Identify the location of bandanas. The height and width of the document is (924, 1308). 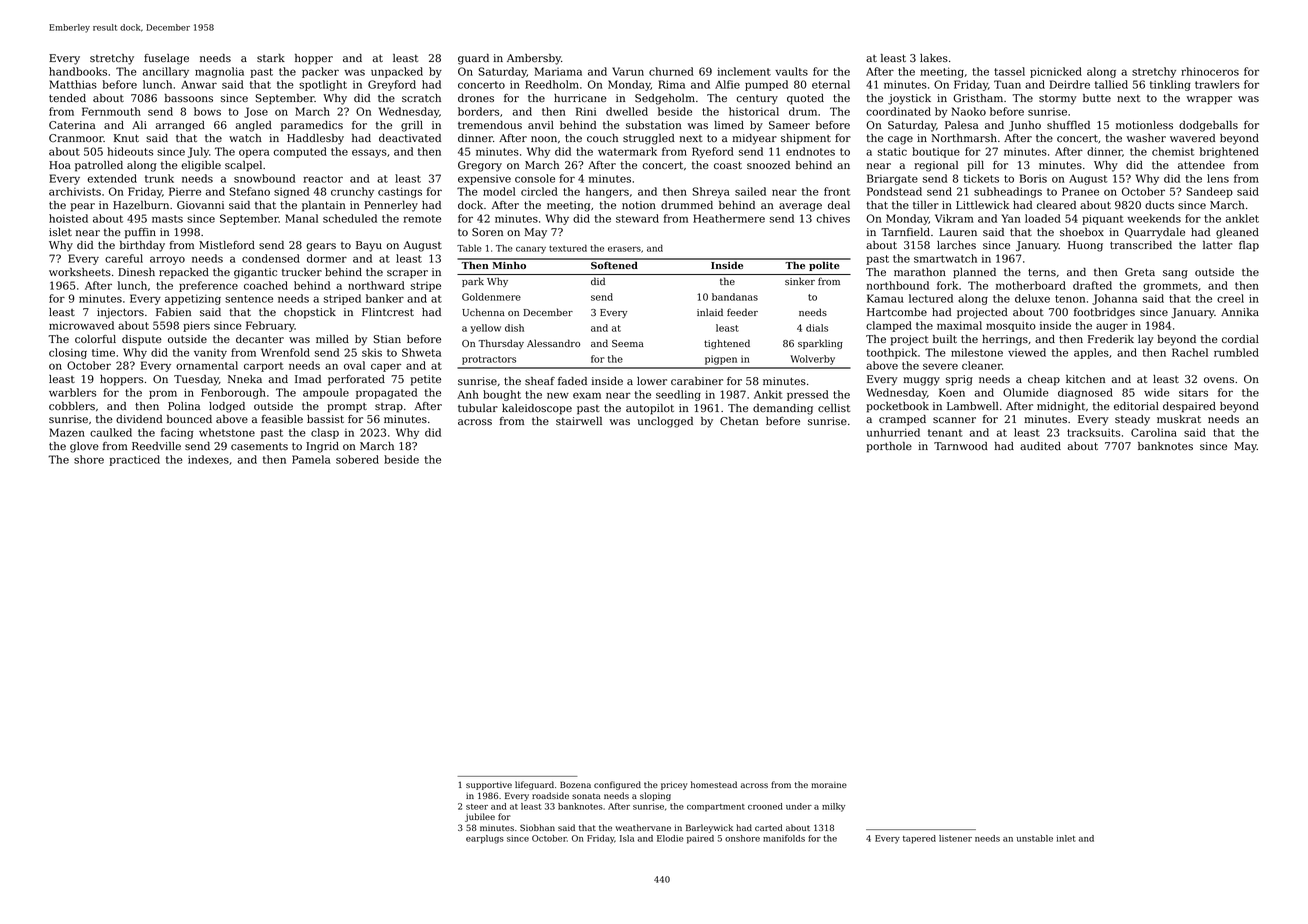
(735, 297).
